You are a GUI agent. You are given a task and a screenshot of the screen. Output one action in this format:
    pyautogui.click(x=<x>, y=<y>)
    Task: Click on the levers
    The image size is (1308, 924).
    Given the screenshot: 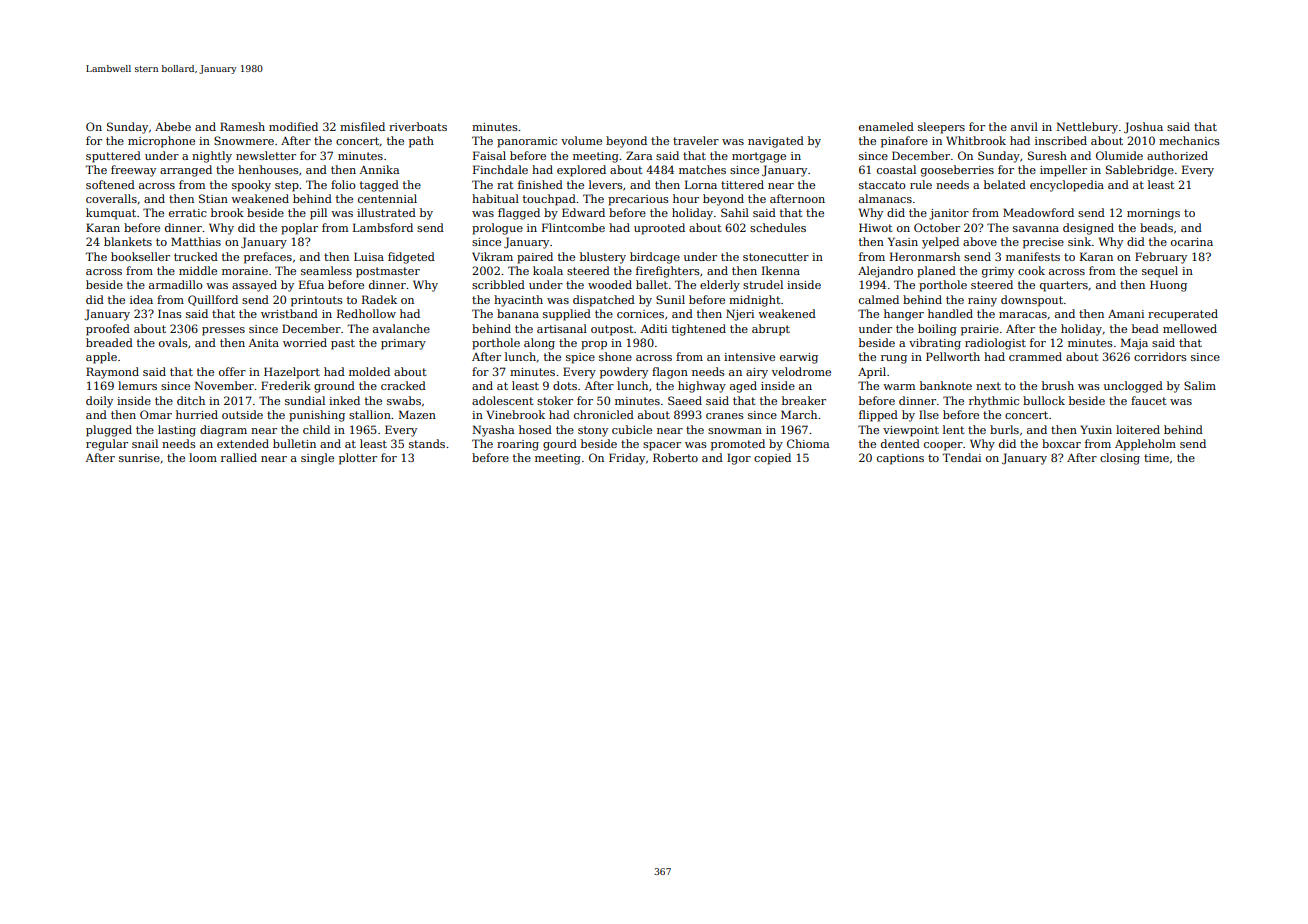 What is the action you would take?
    pyautogui.click(x=606, y=184)
